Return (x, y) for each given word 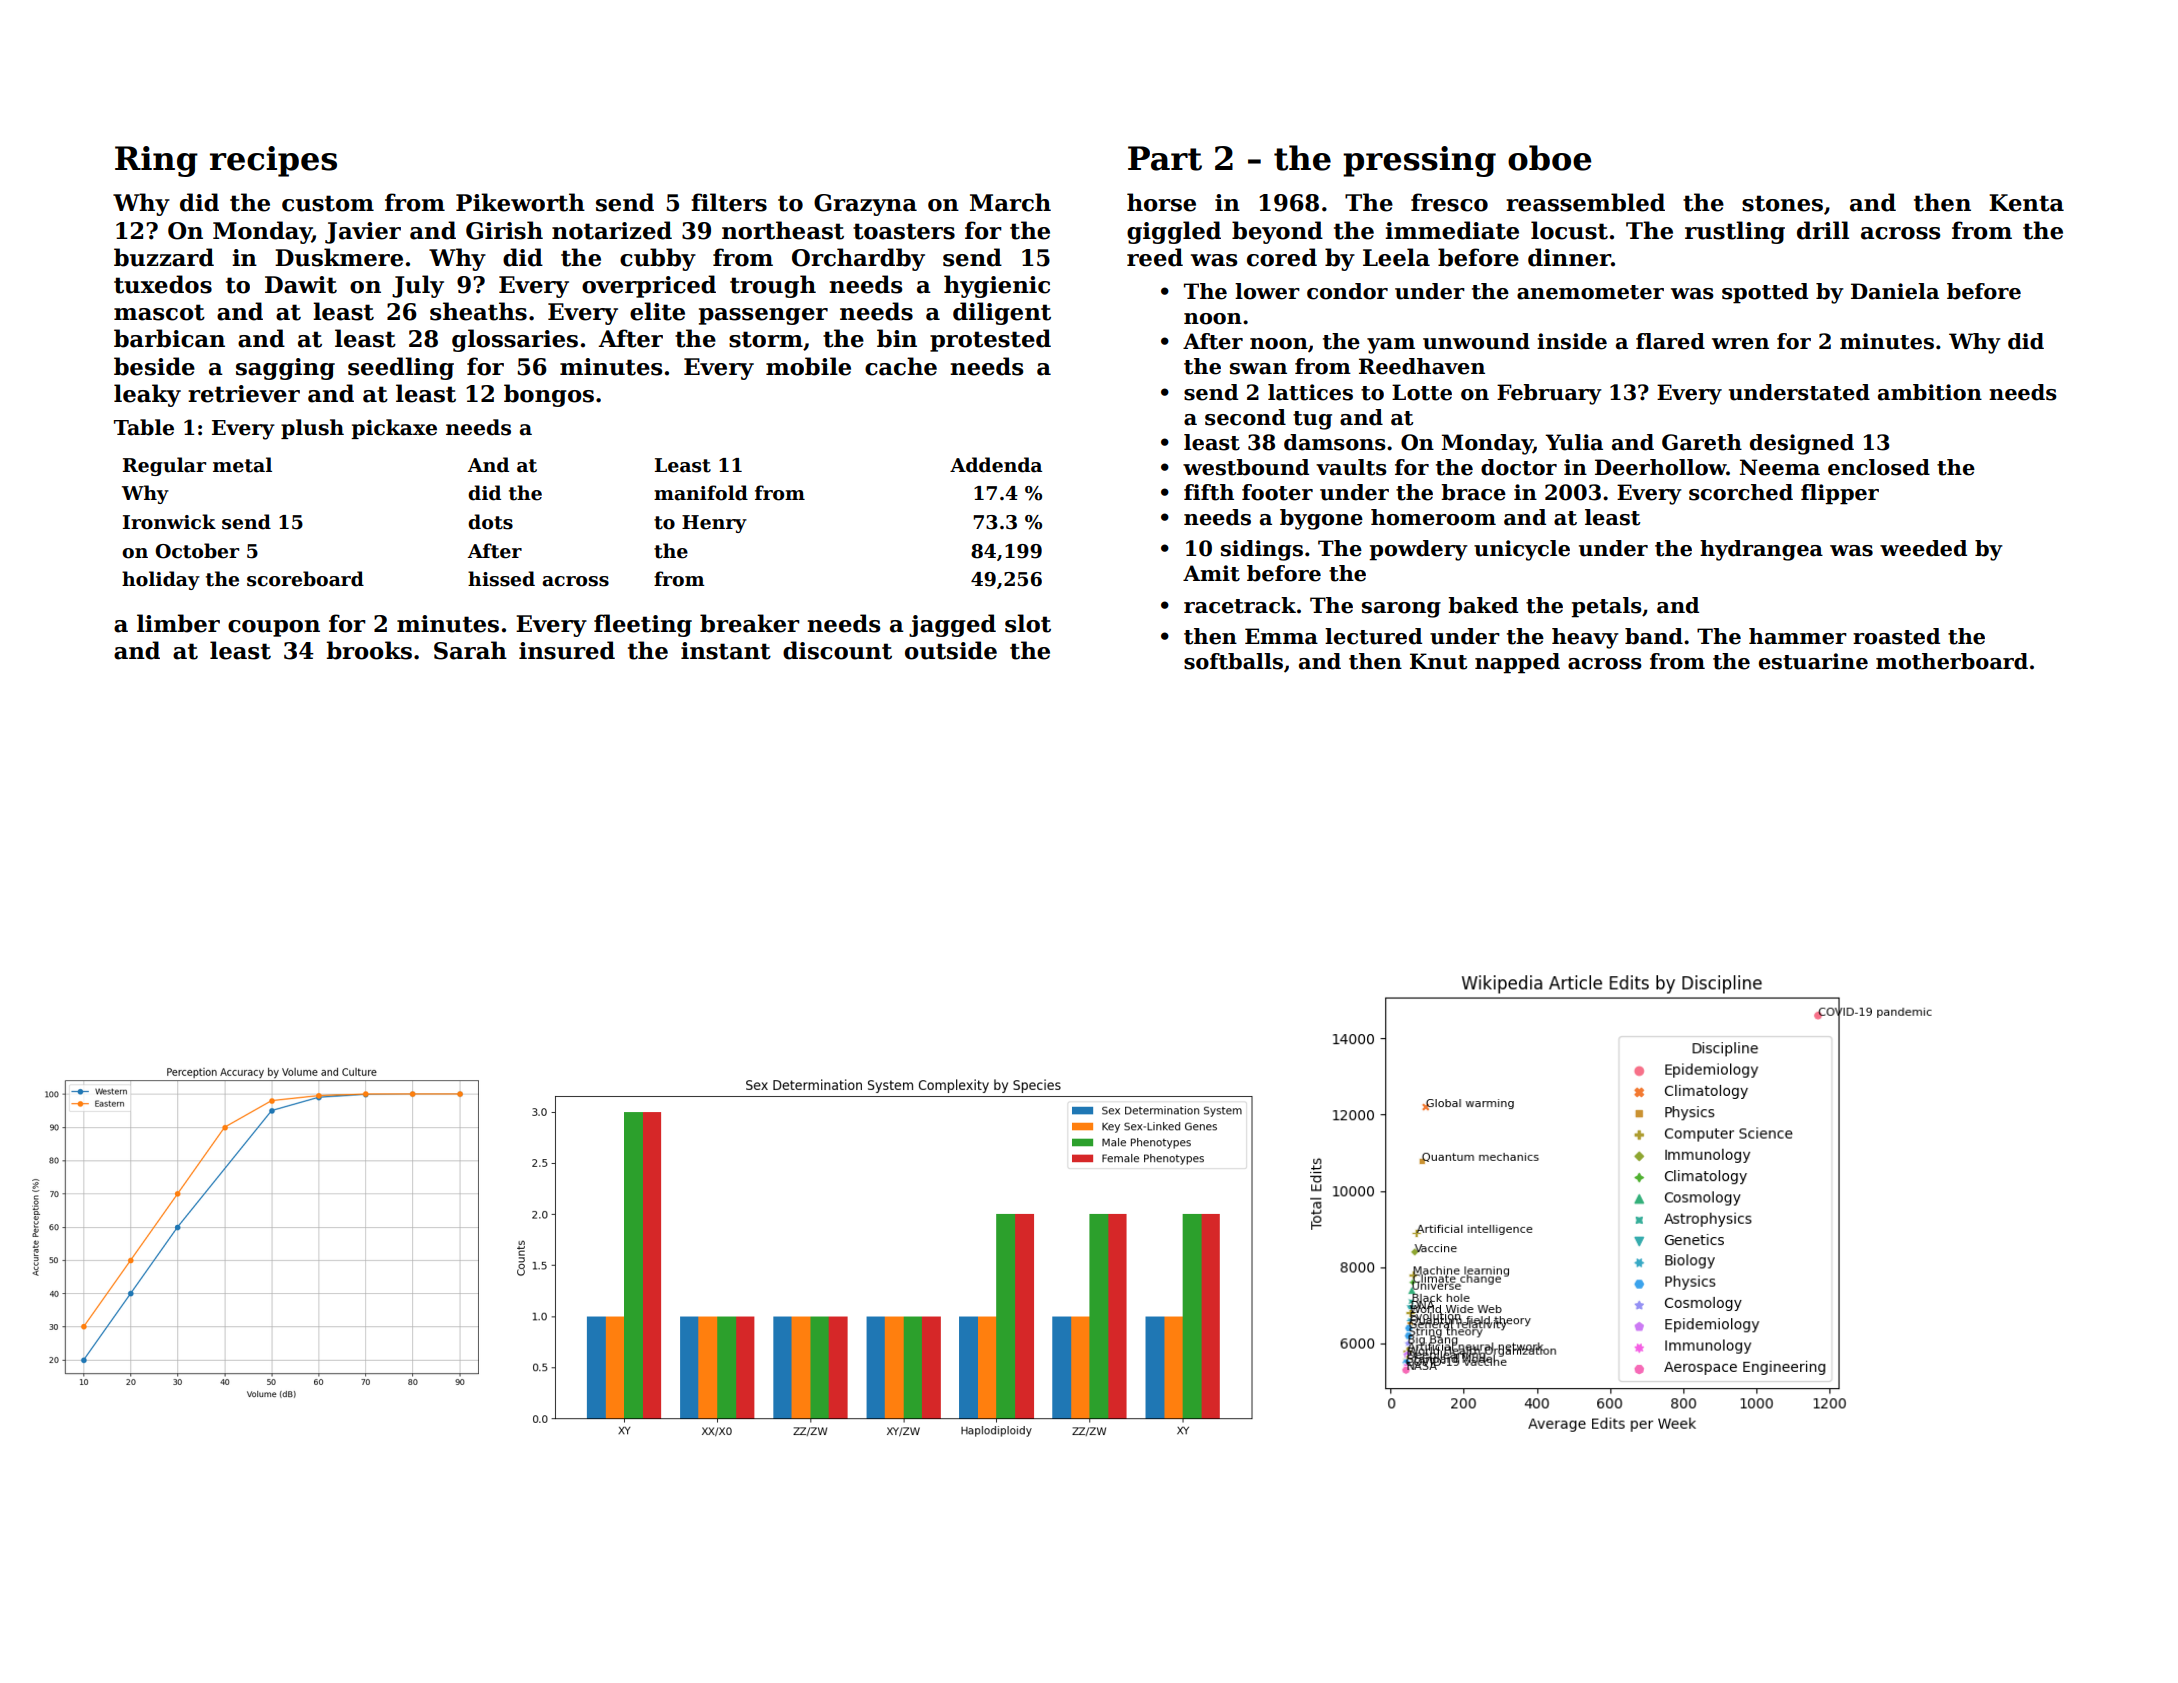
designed (1802, 444)
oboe (1549, 158)
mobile (808, 366)
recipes (273, 161)
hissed (501, 579)
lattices (1310, 392)
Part (1165, 158)
